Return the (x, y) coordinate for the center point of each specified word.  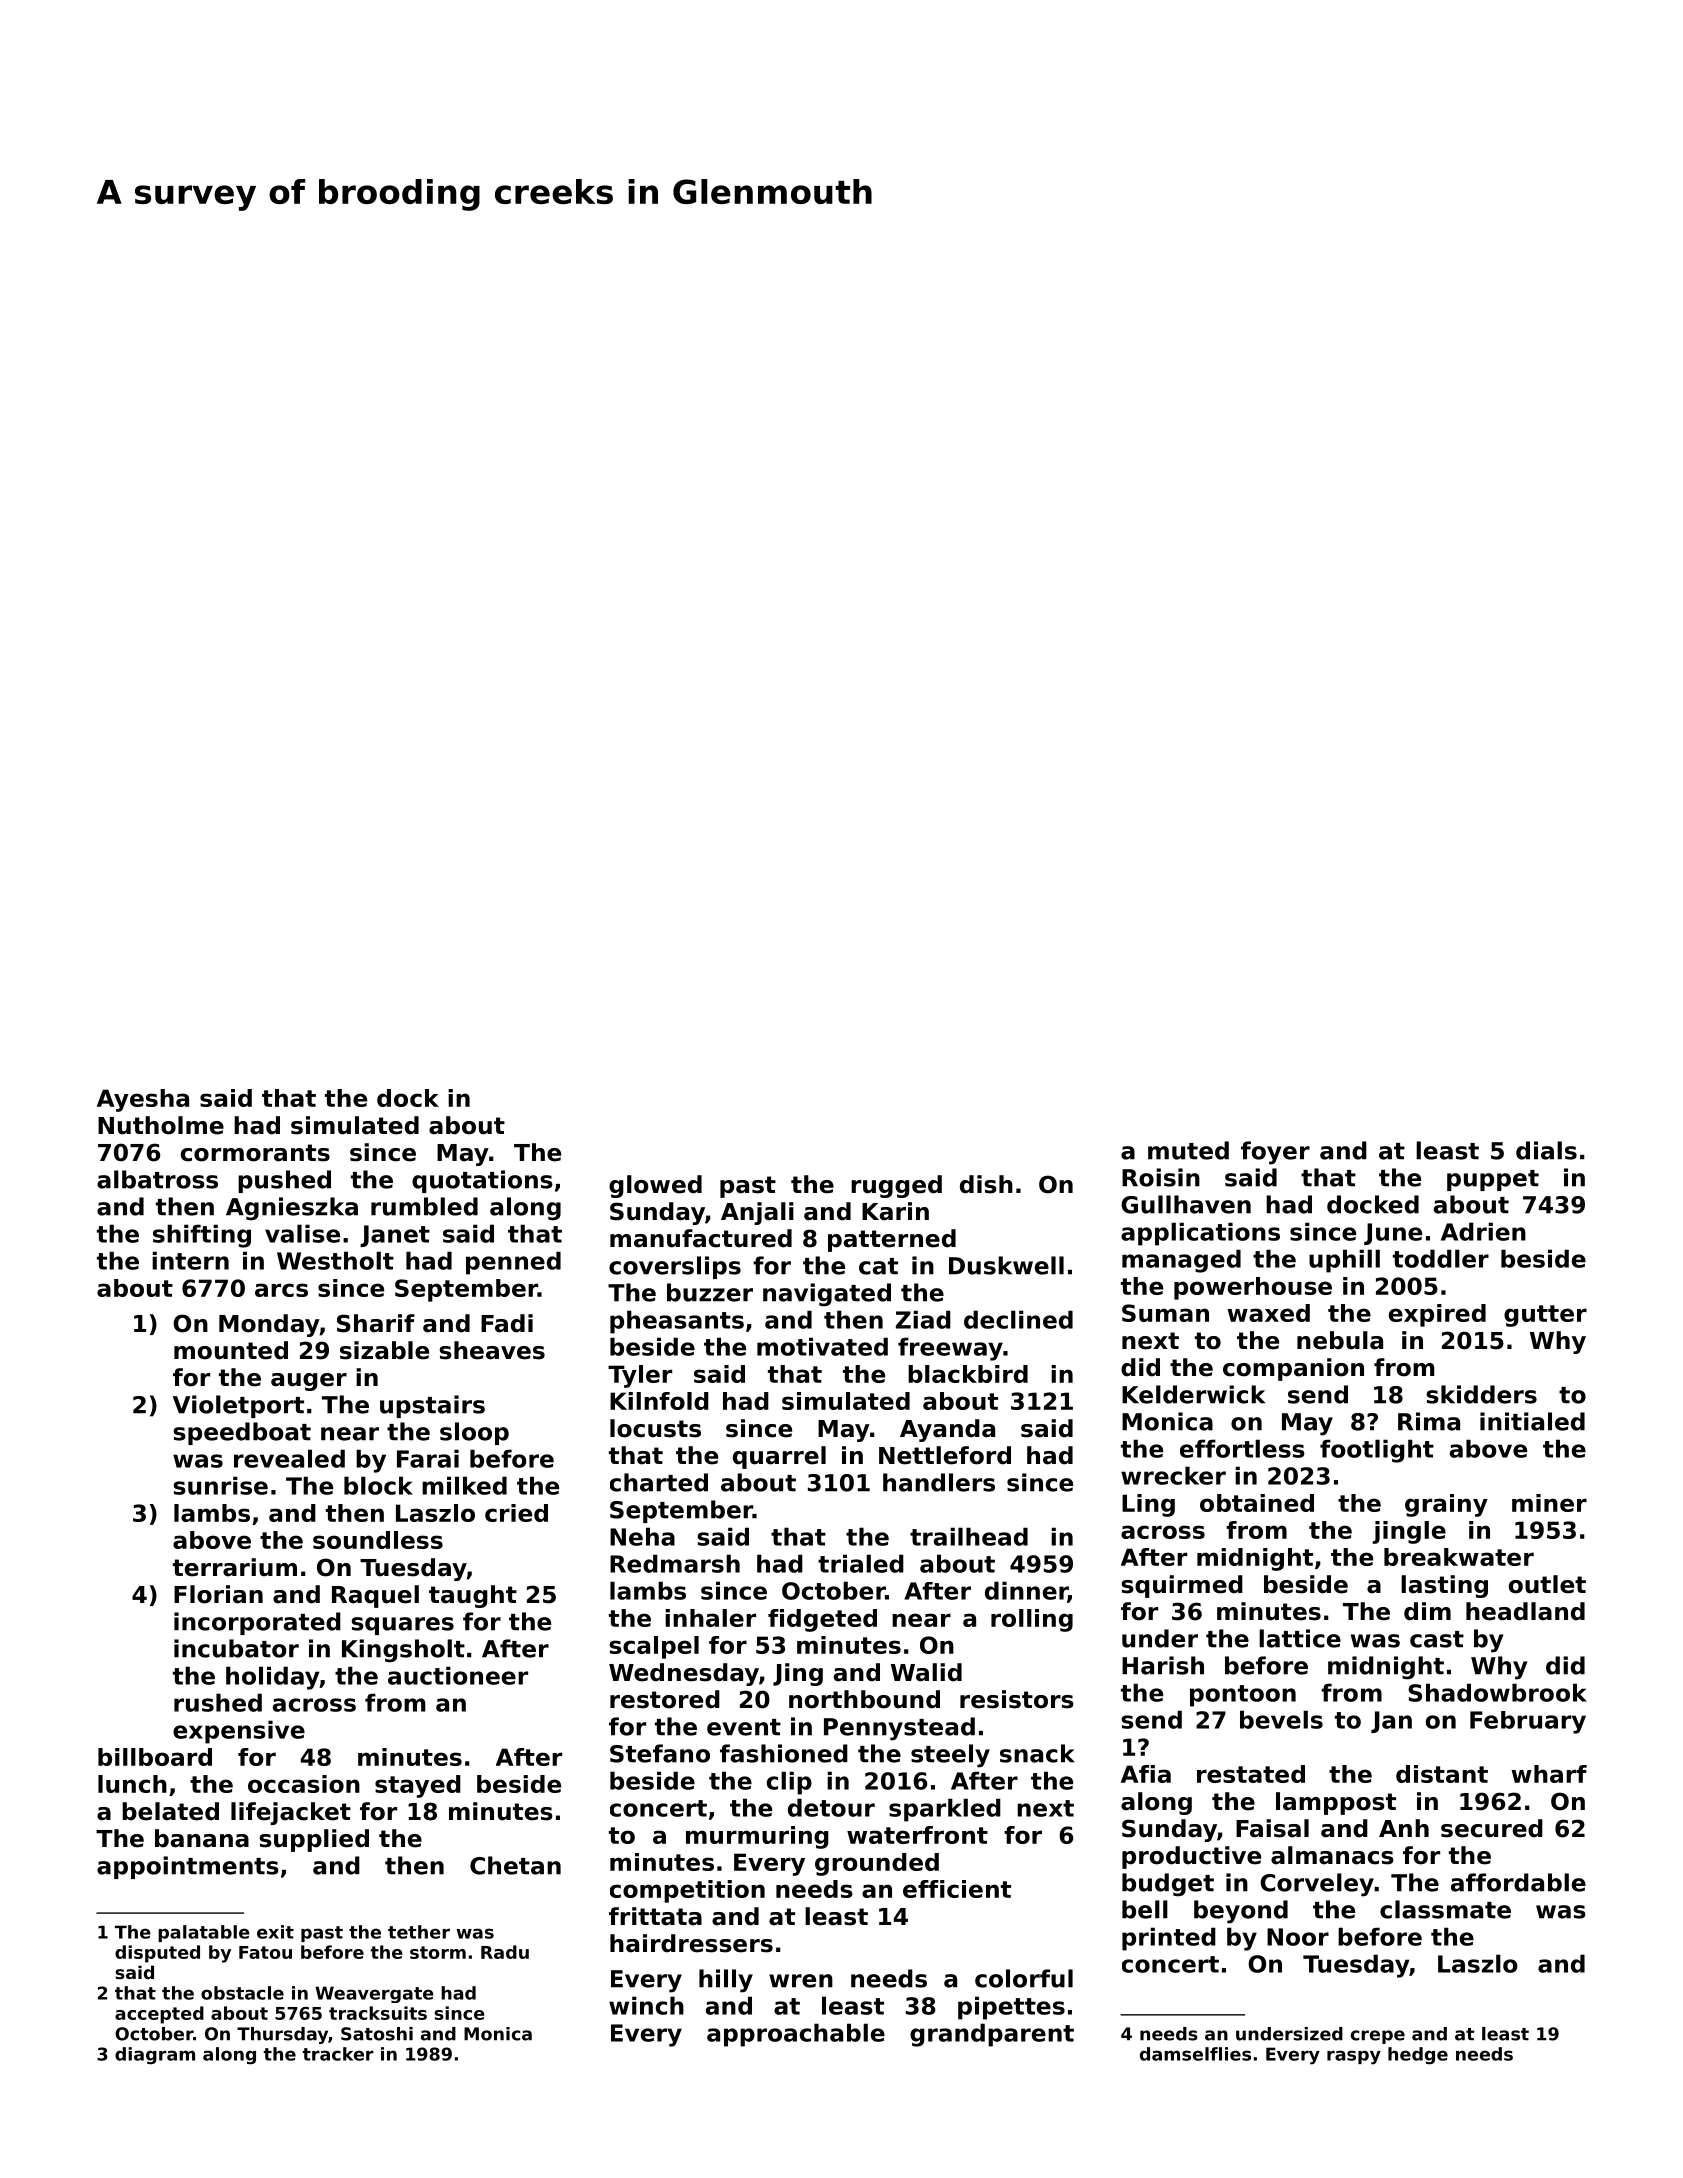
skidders (1481, 1394)
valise (302, 1233)
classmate (1445, 1909)
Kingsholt (403, 1651)
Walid (926, 1672)
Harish (1163, 1665)
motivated (822, 1346)
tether (419, 1932)
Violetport (238, 1406)
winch (646, 2005)
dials (1546, 1150)
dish (986, 1184)
